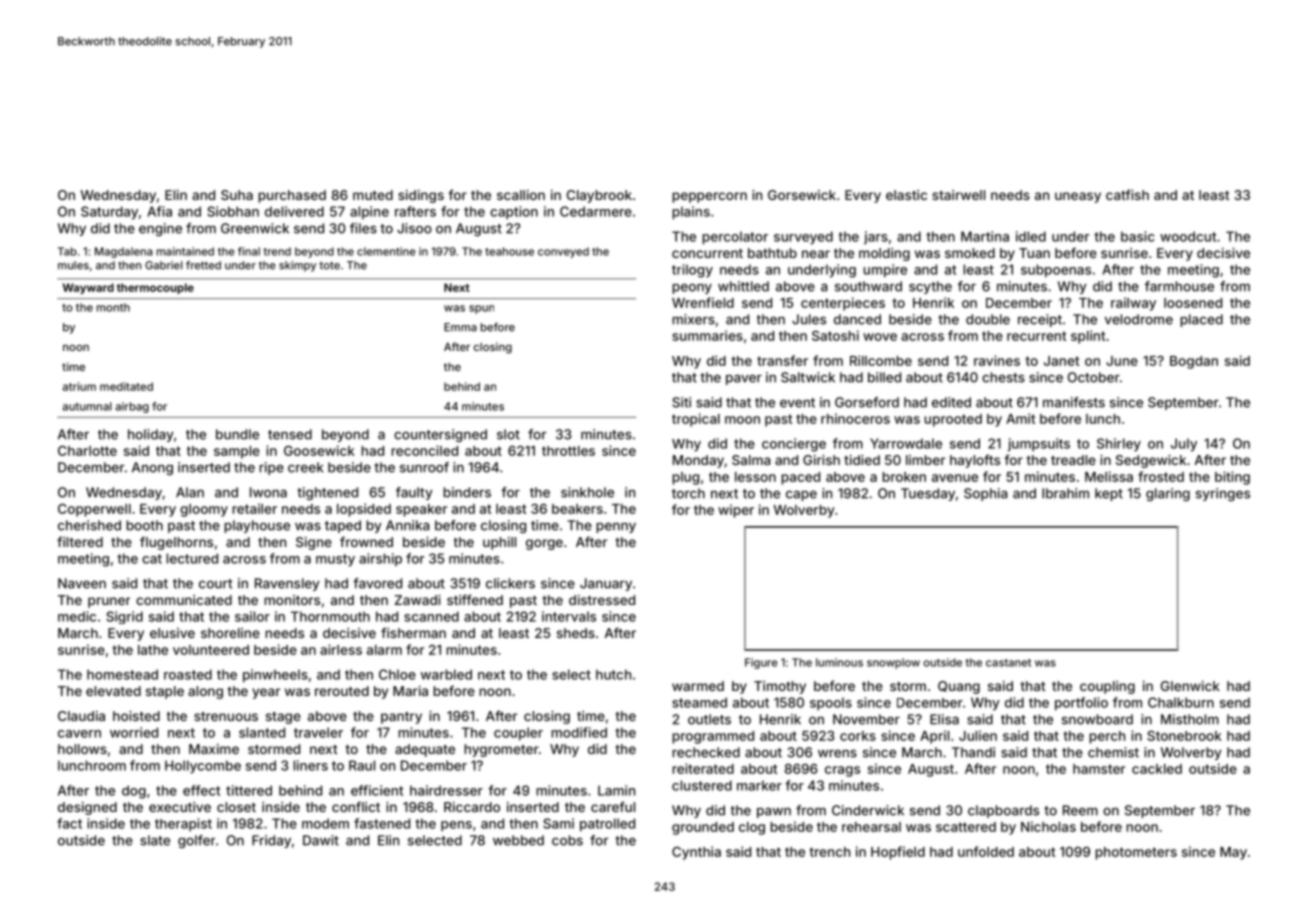  What do you see at coordinates (460, 327) in the document?
I see `Emma` at bounding box center [460, 327].
